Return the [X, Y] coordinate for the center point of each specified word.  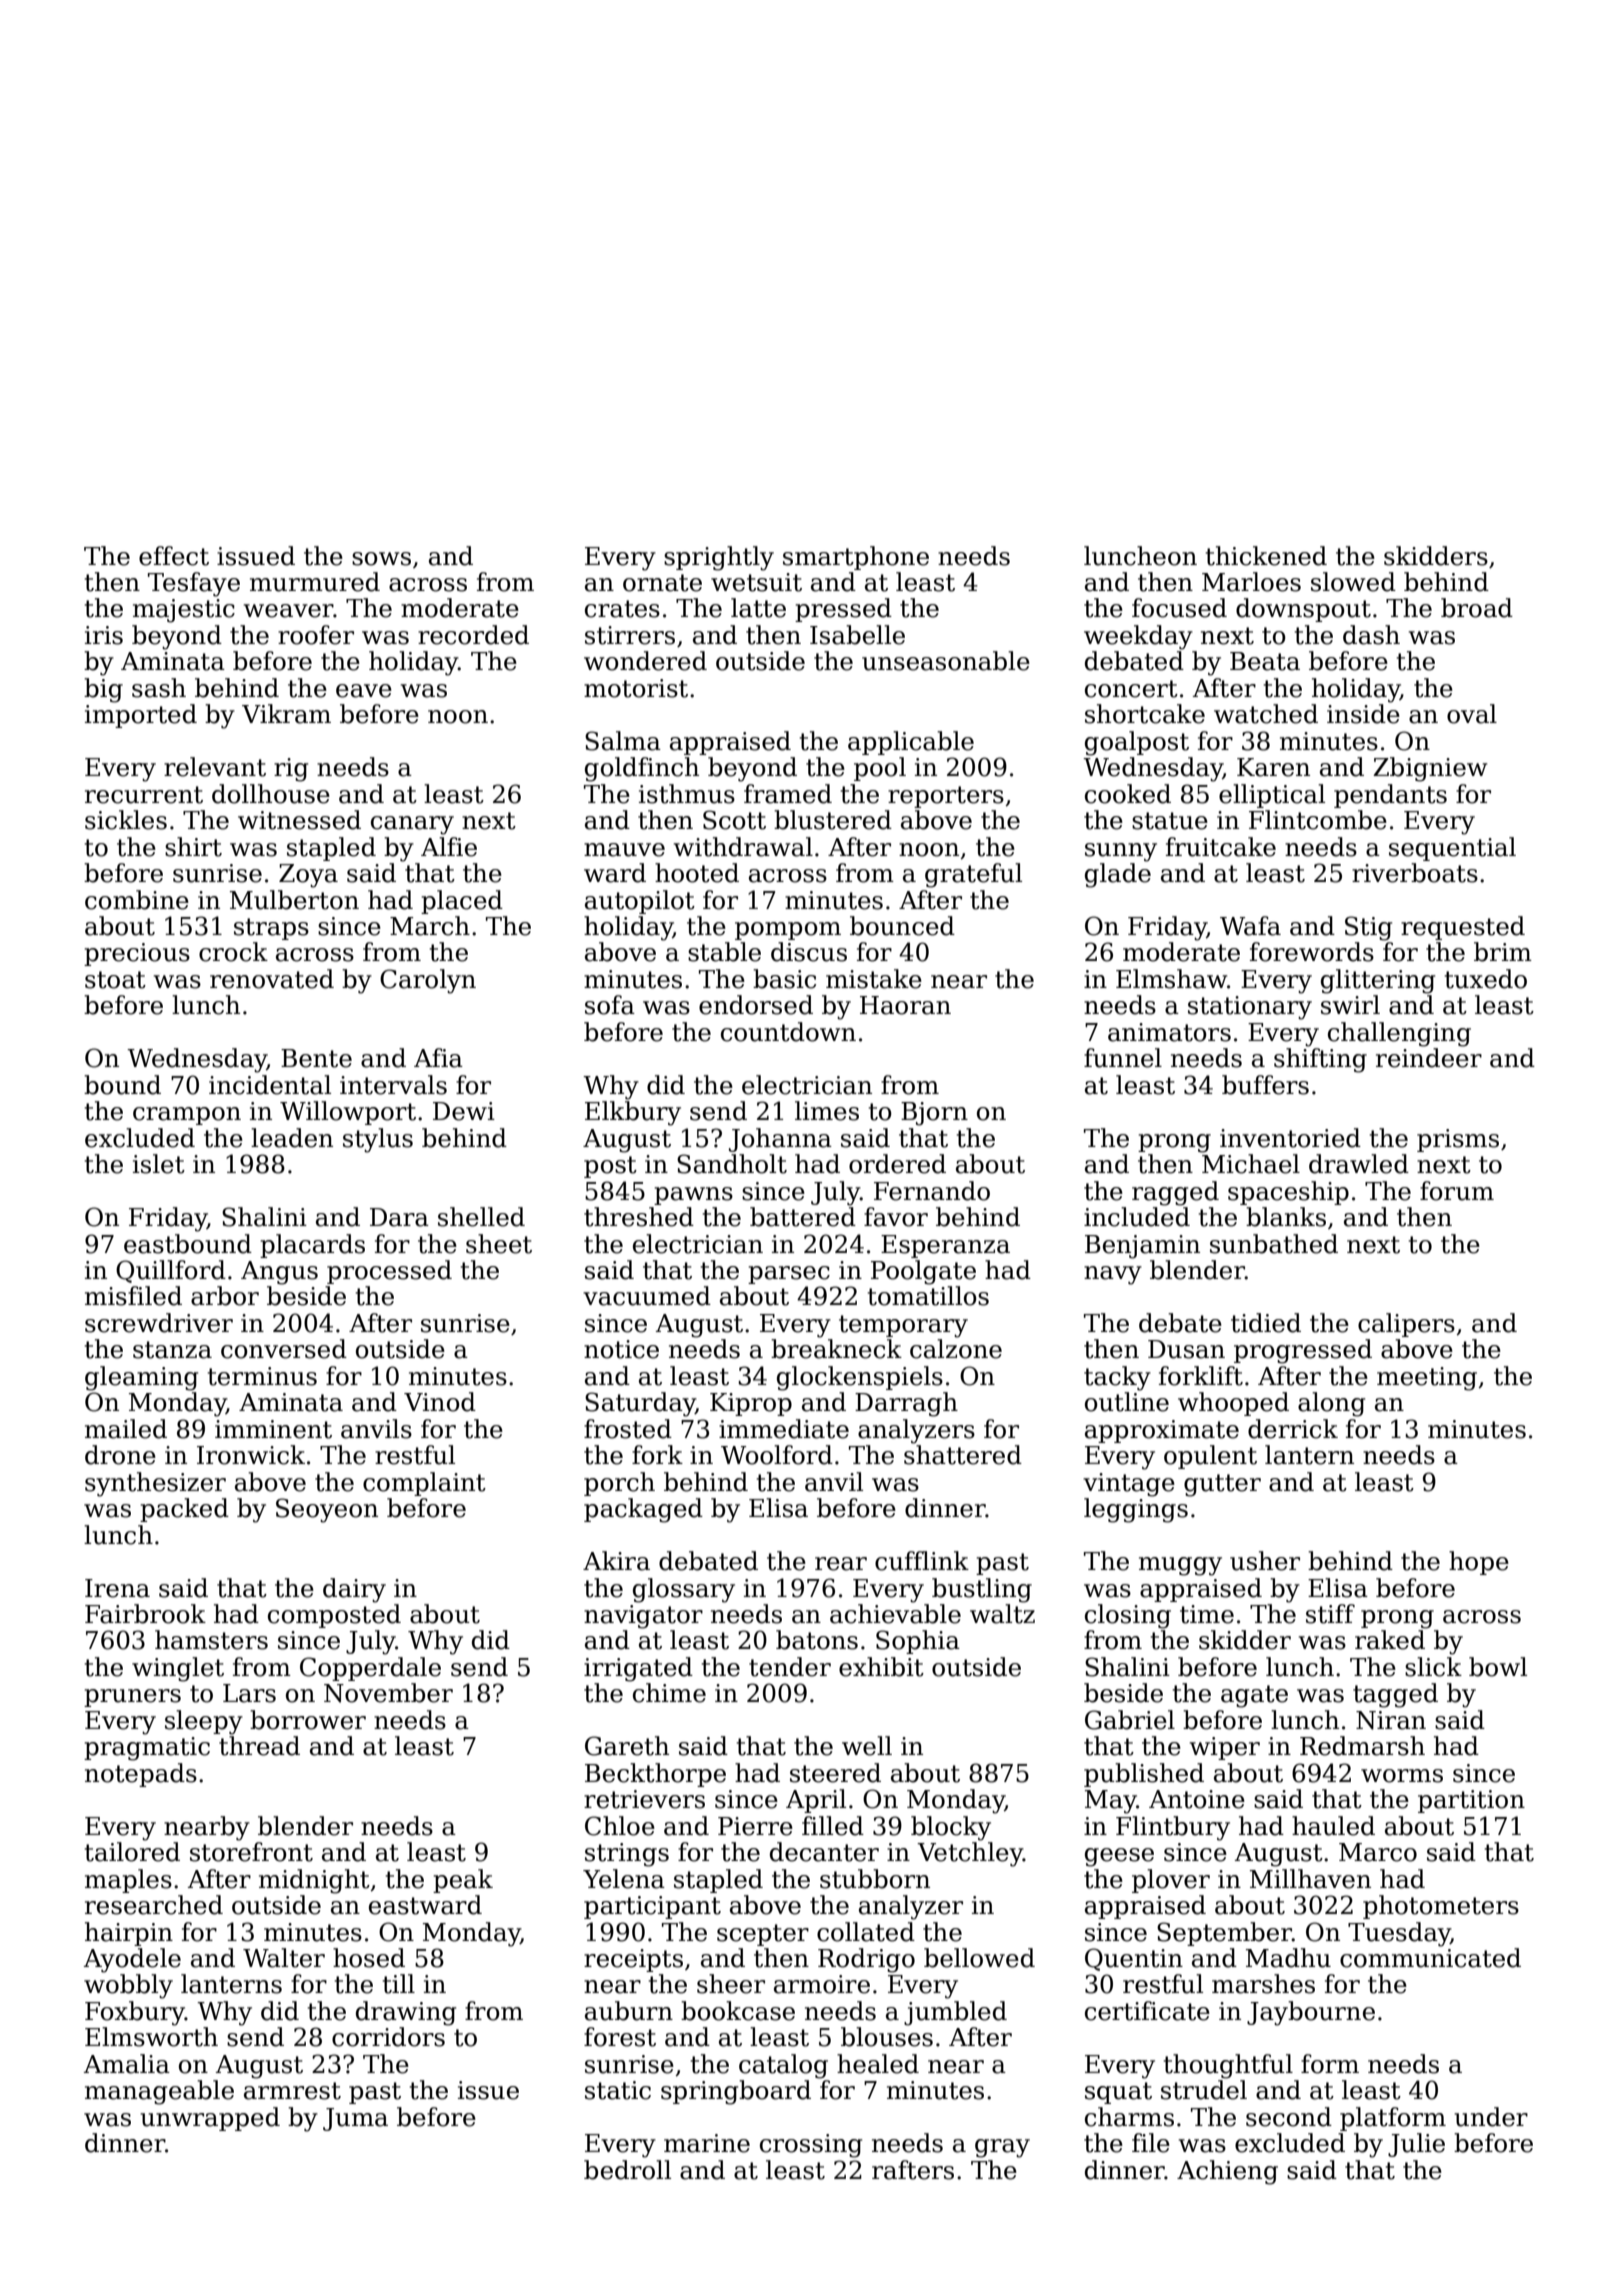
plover [1171, 1881]
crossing [811, 2146]
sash [159, 688]
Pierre [755, 1826]
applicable [911, 743]
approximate [1162, 1431]
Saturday [640, 1404]
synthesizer [155, 1484]
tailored [132, 1852]
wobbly [128, 1986]
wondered [645, 661]
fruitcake [1221, 847]
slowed [1353, 582]
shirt [193, 847]
